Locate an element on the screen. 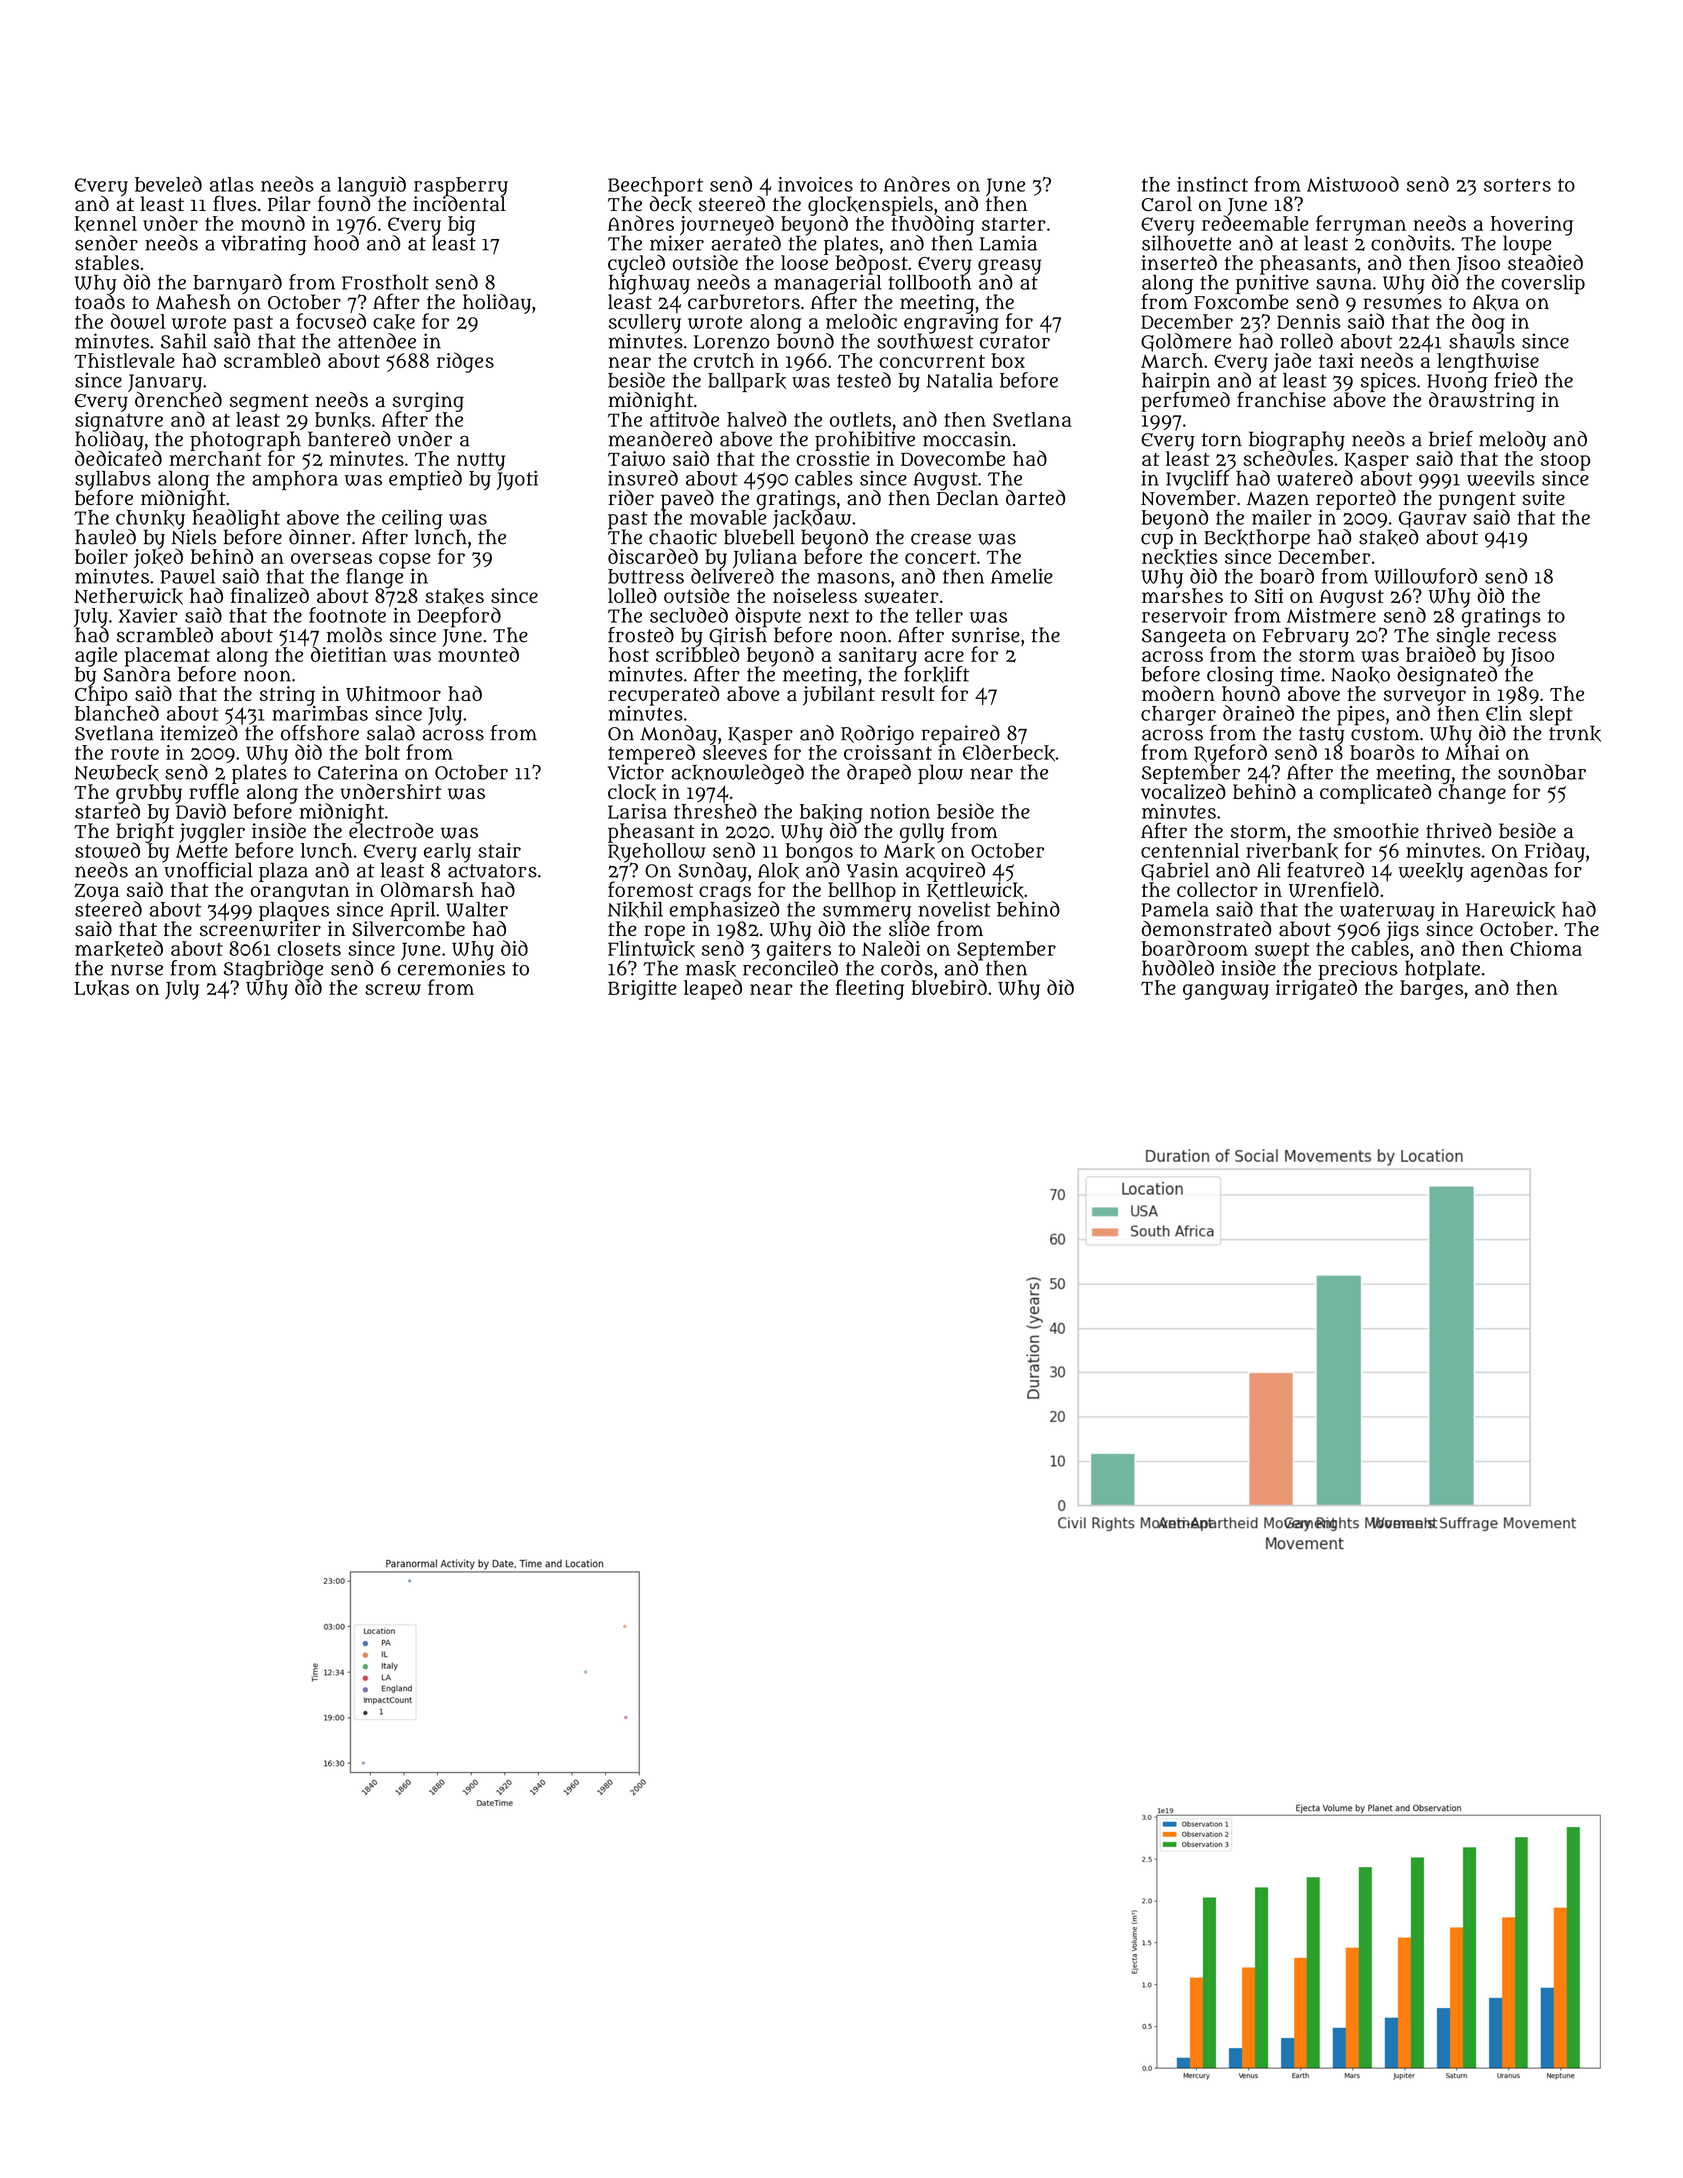 The height and width of the screenshot is (2178, 1683). crosstie is located at coordinates (833, 458).
